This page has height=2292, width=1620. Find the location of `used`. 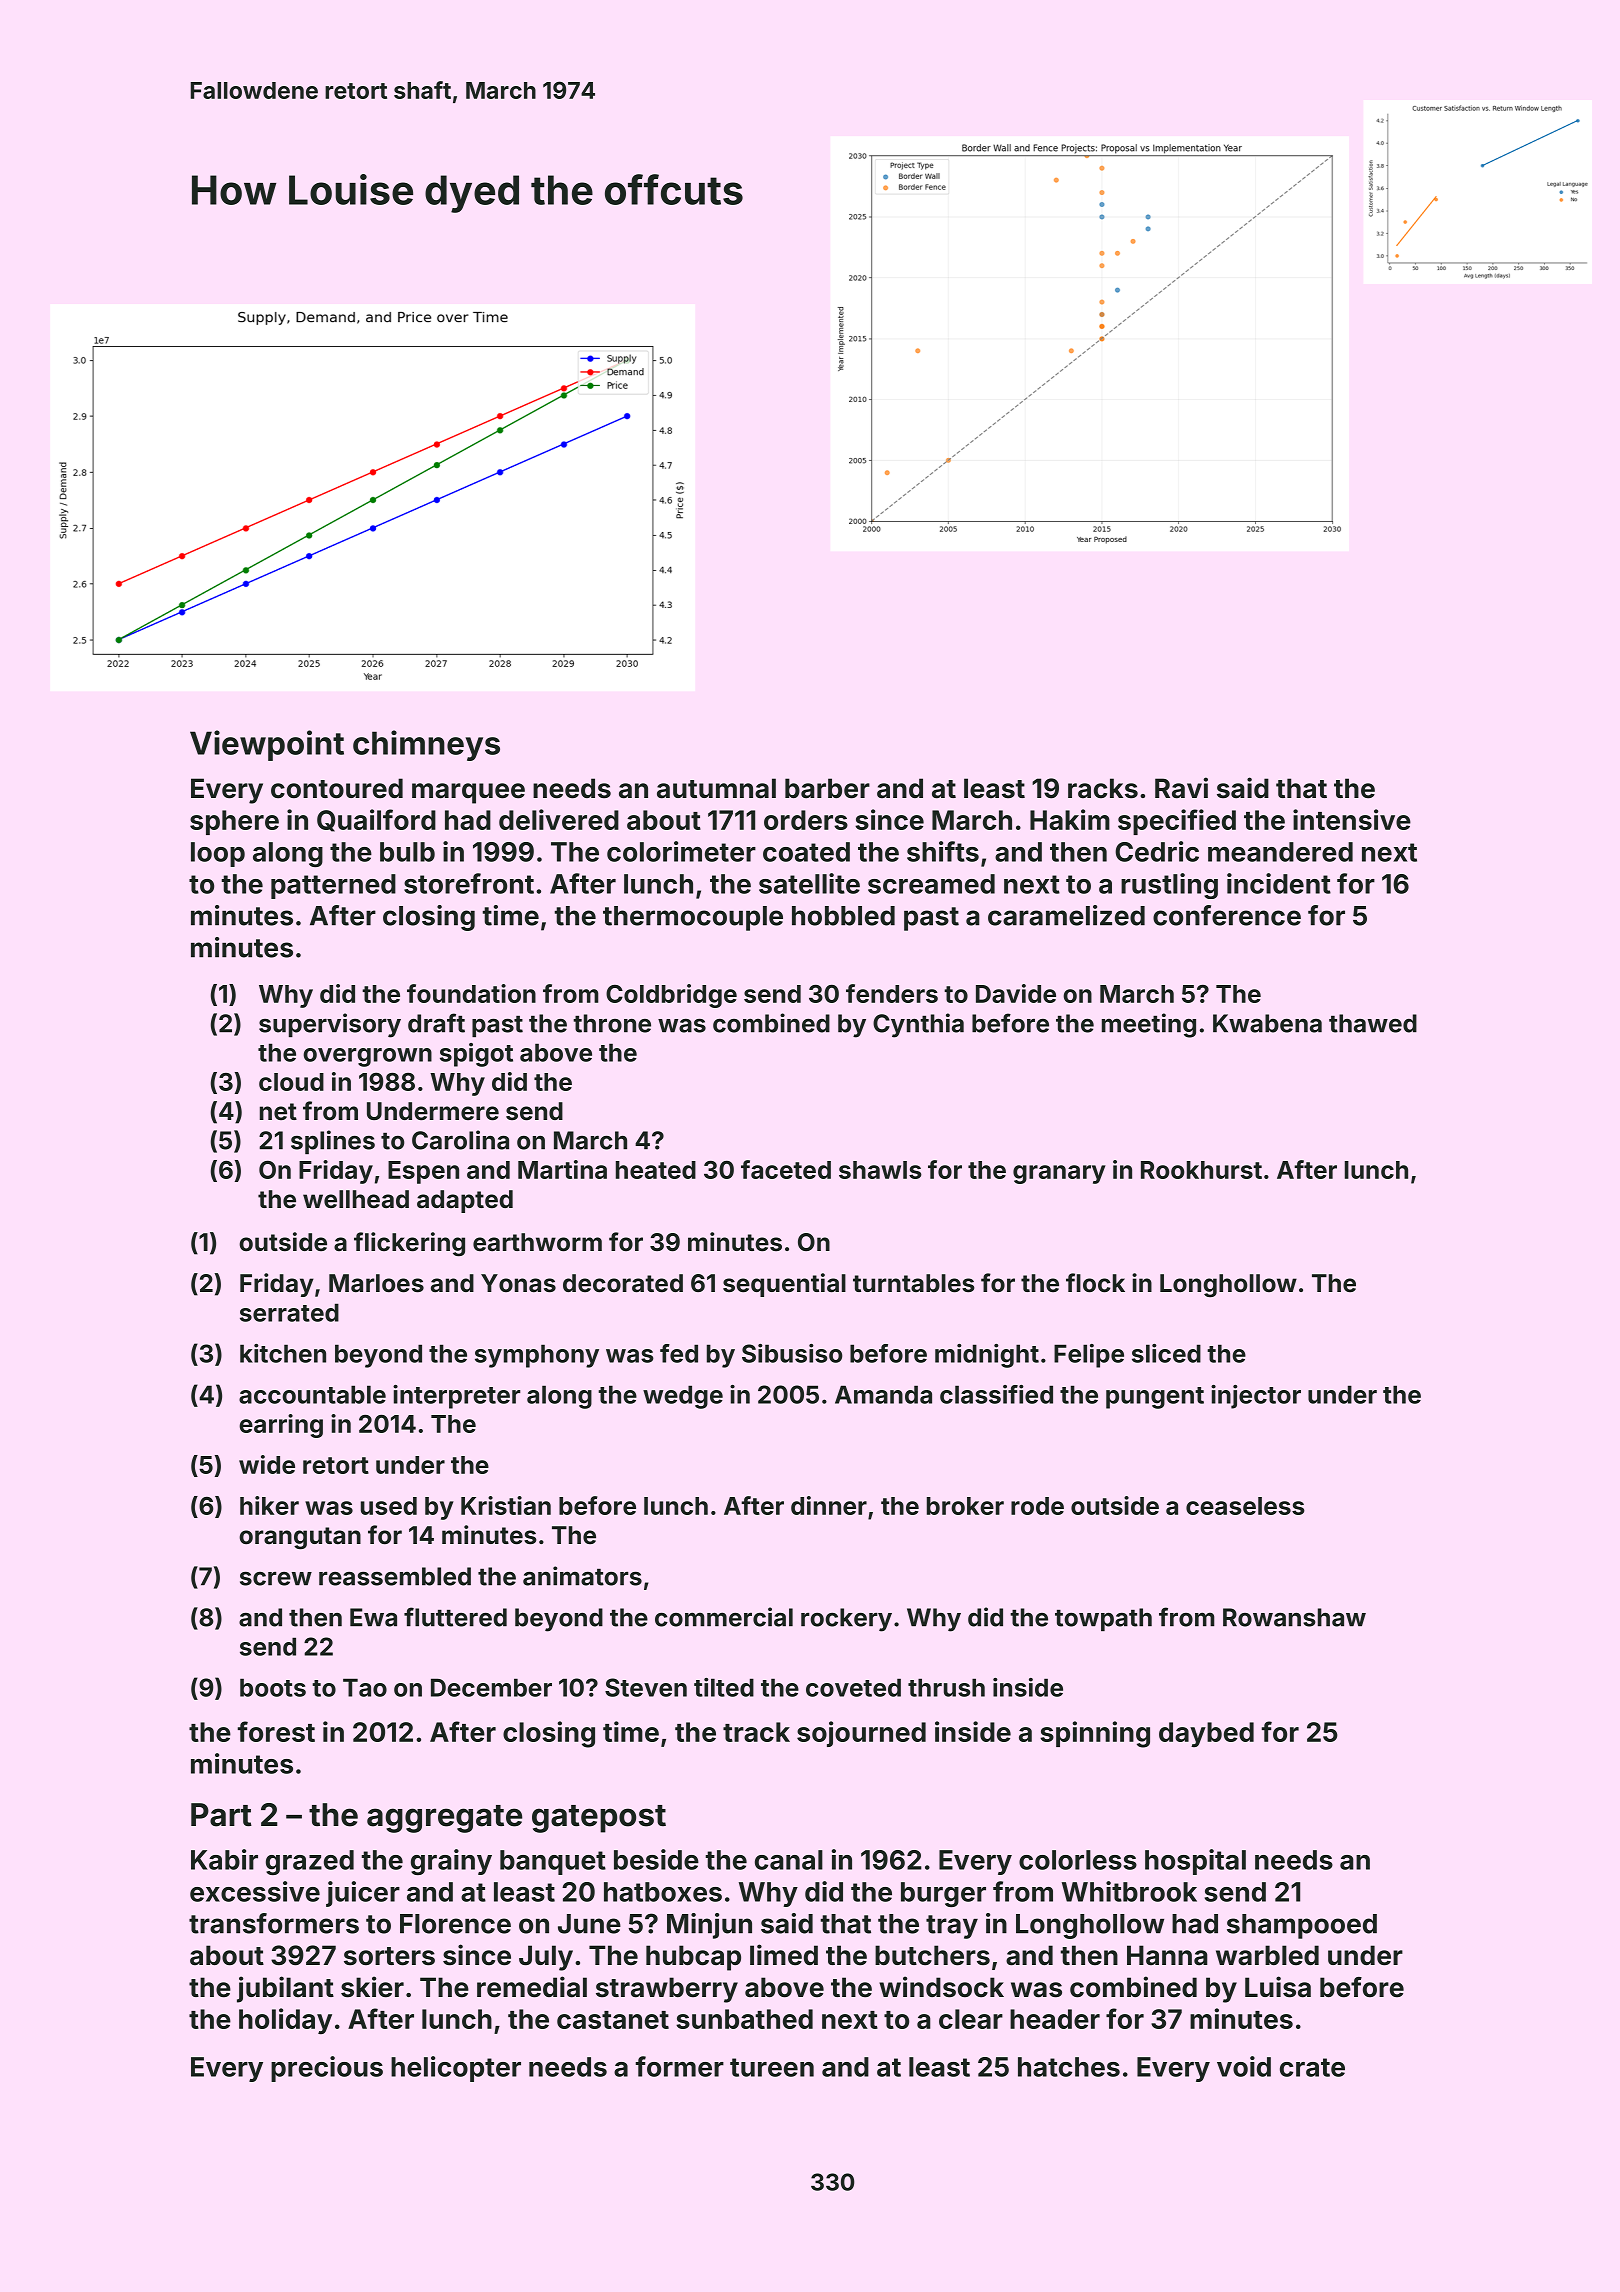

used is located at coordinates (389, 1506).
